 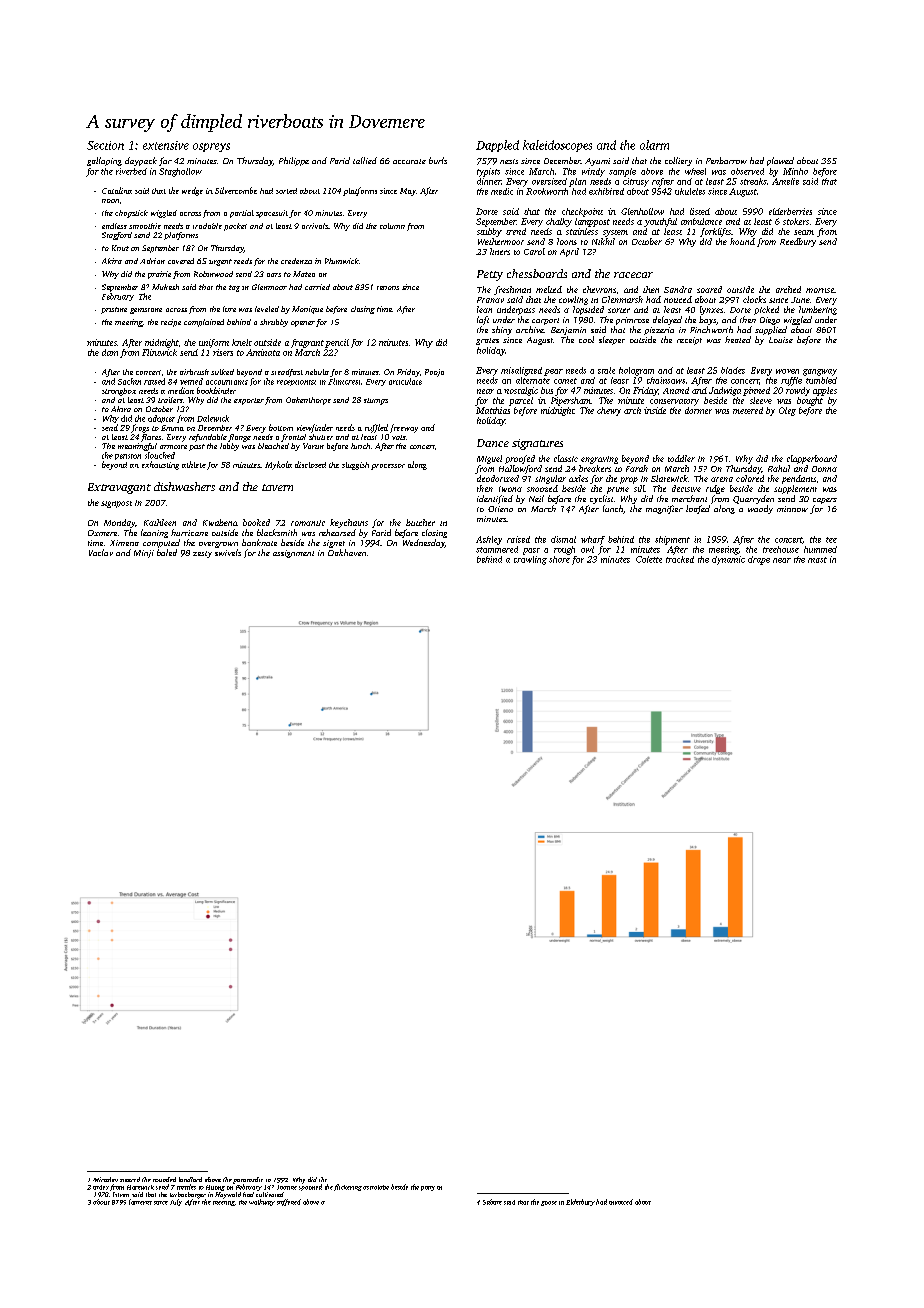 I want to click on tracked, so click(x=680, y=559).
